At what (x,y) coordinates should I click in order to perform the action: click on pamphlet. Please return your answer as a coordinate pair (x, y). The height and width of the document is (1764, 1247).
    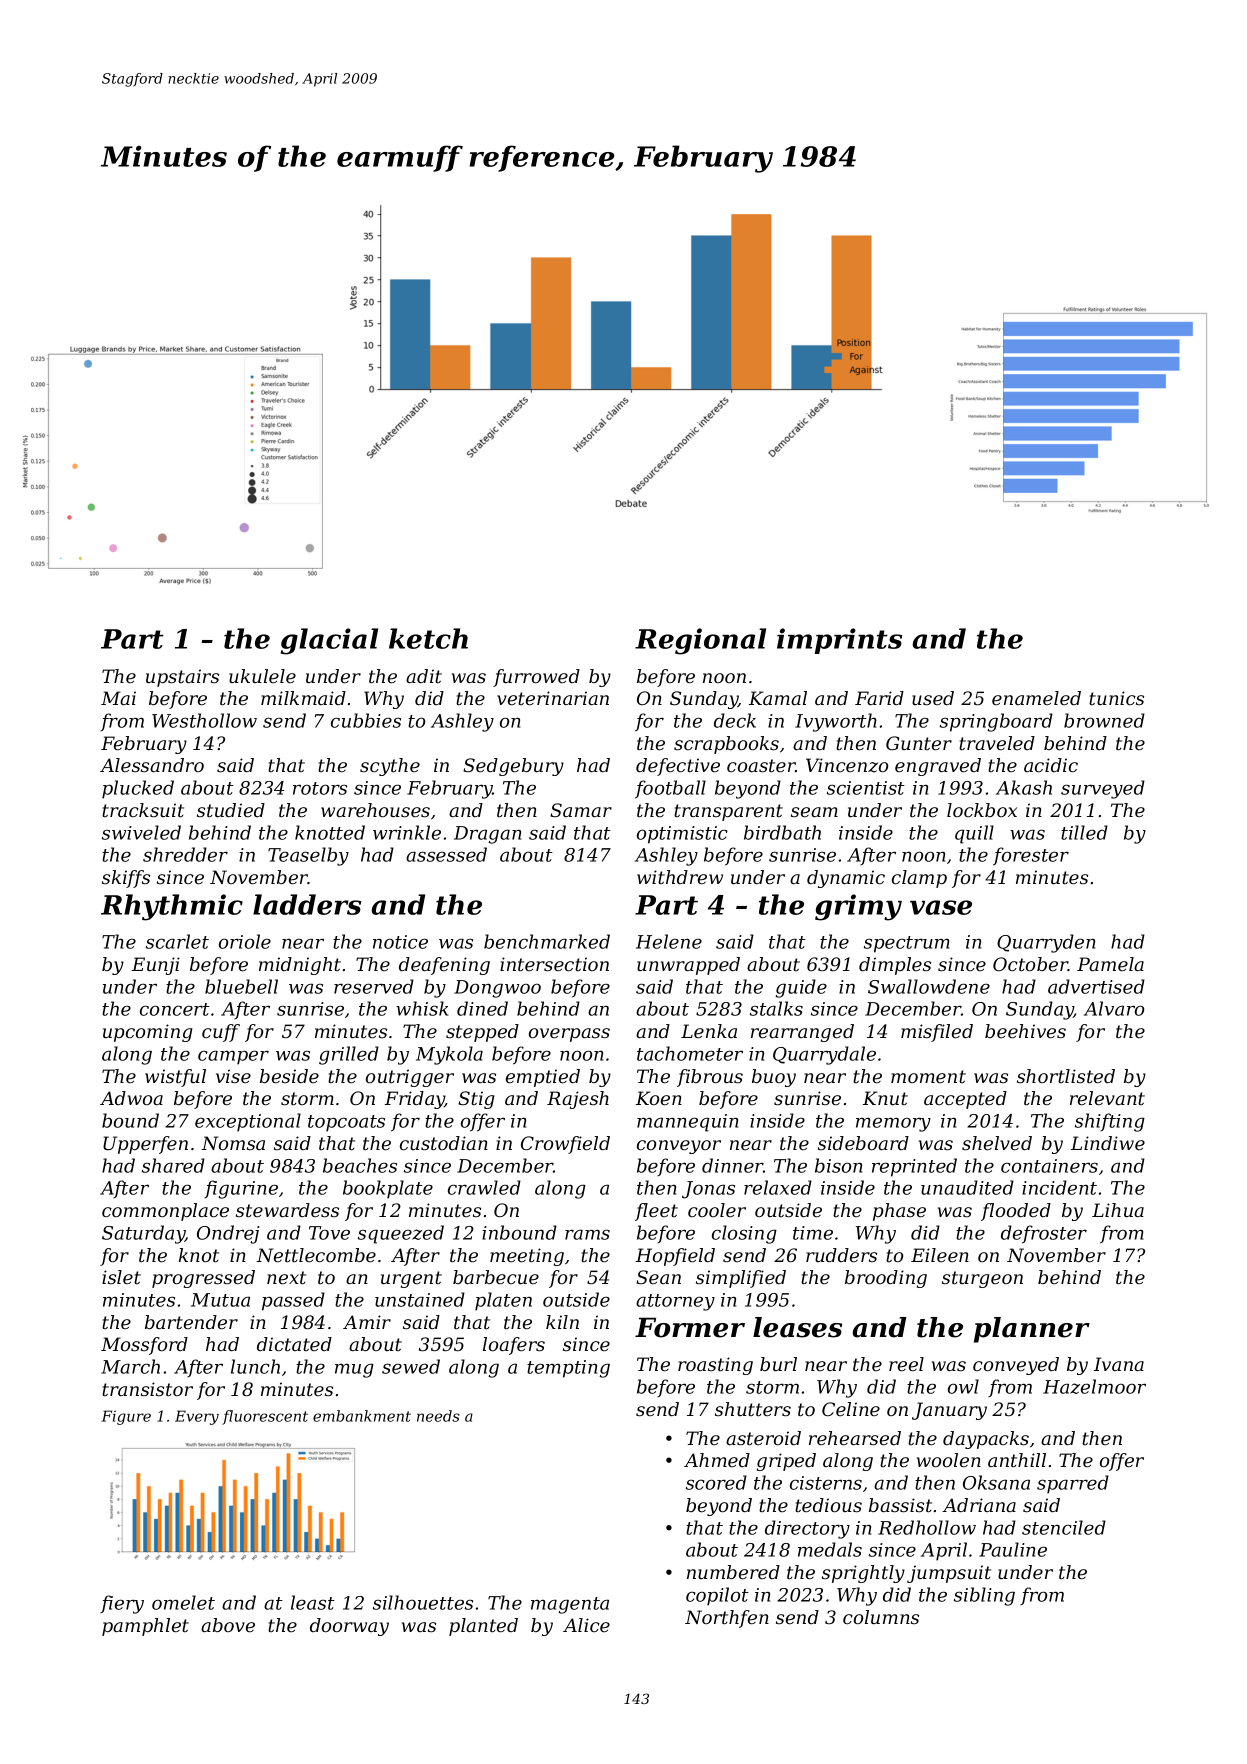
    Looking at the image, I should click on (145, 1627).
